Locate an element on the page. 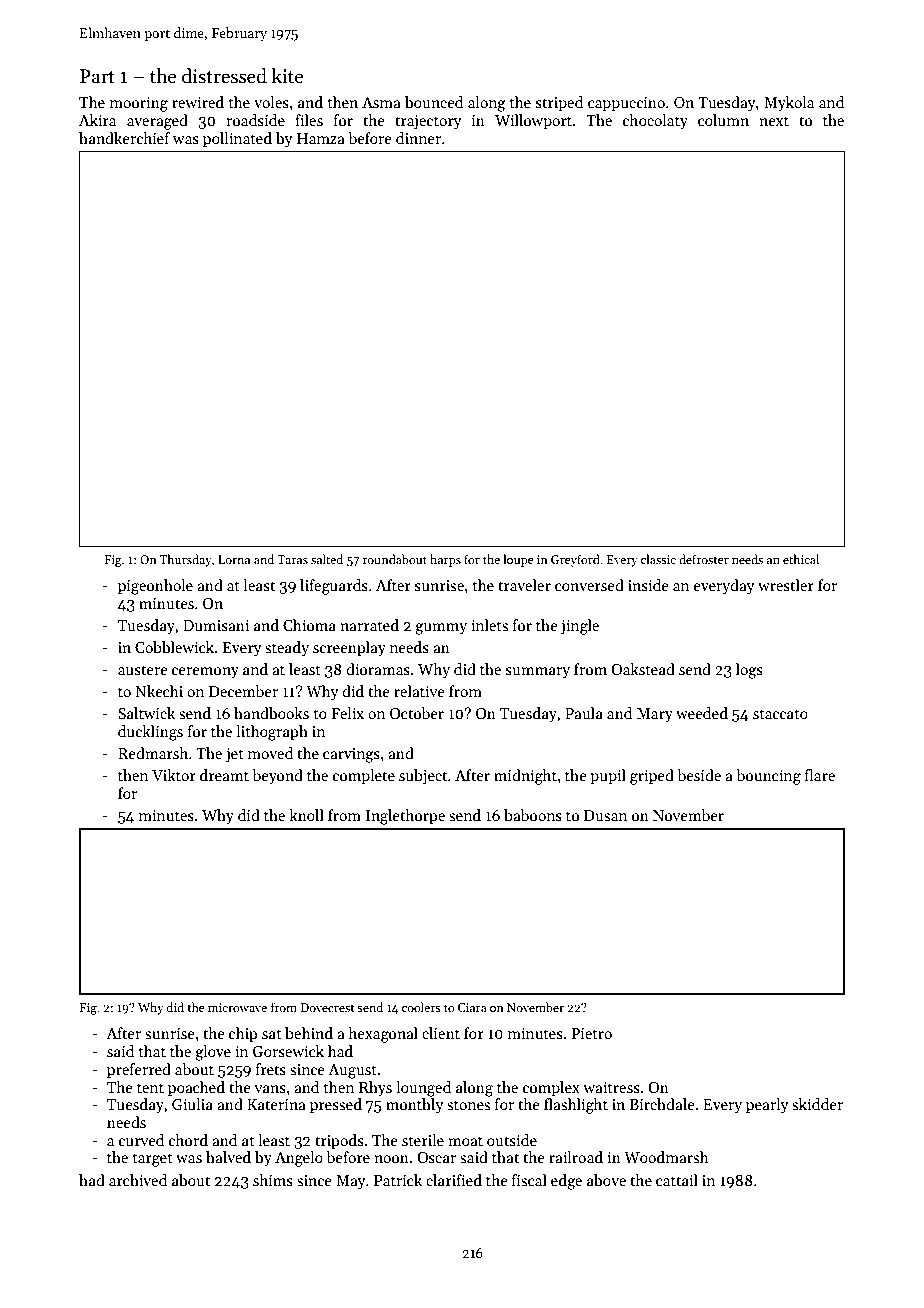 The height and width of the document is (1308, 924). Inglethorpe is located at coordinates (405, 817).
